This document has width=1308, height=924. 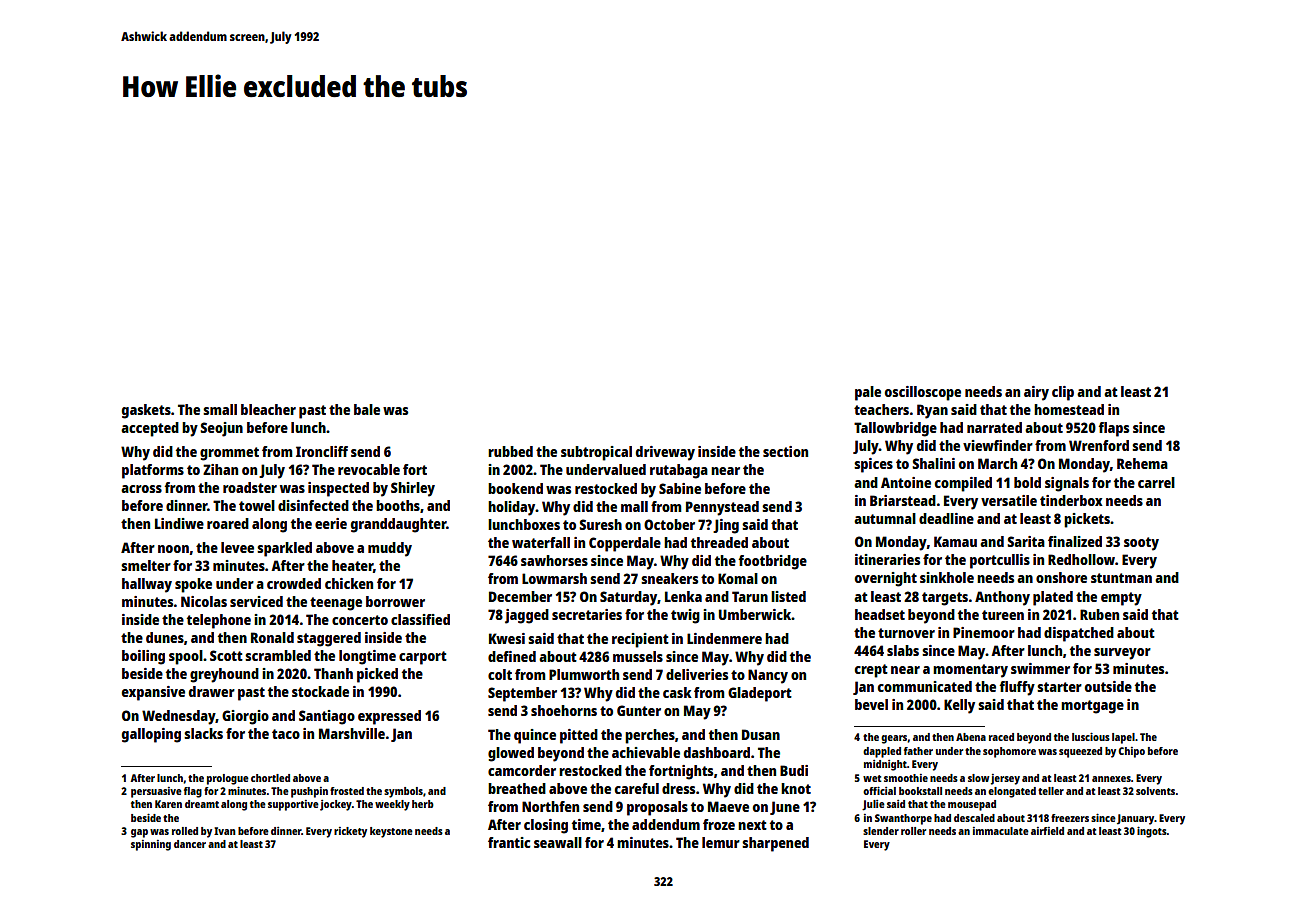 I want to click on oscilloscope, so click(x=923, y=393).
